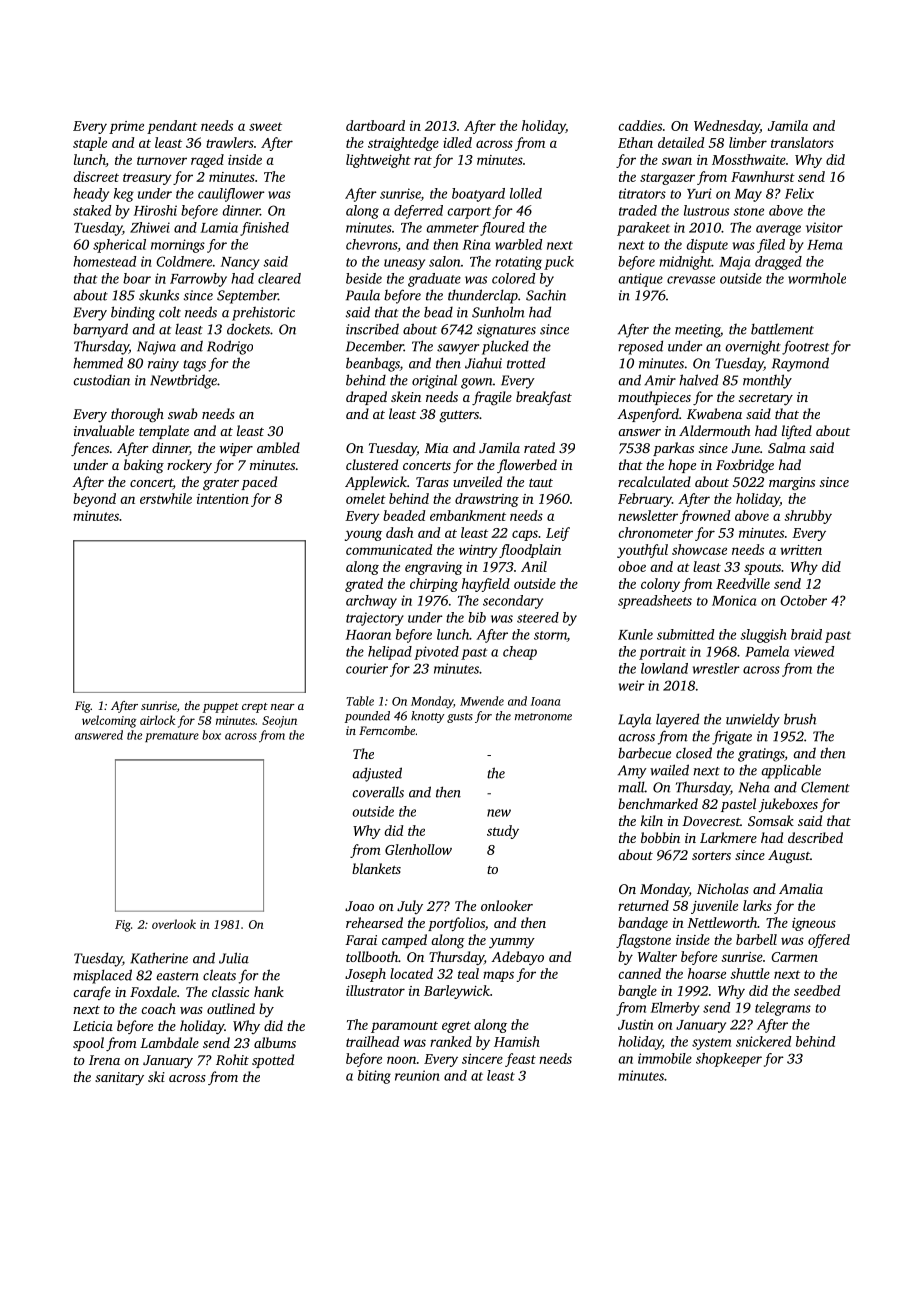 Image resolution: width=924 pixels, height=1308 pixels. Describe the element at coordinates (273, 1061) in the screenshot. I see `spotted` at that location.
